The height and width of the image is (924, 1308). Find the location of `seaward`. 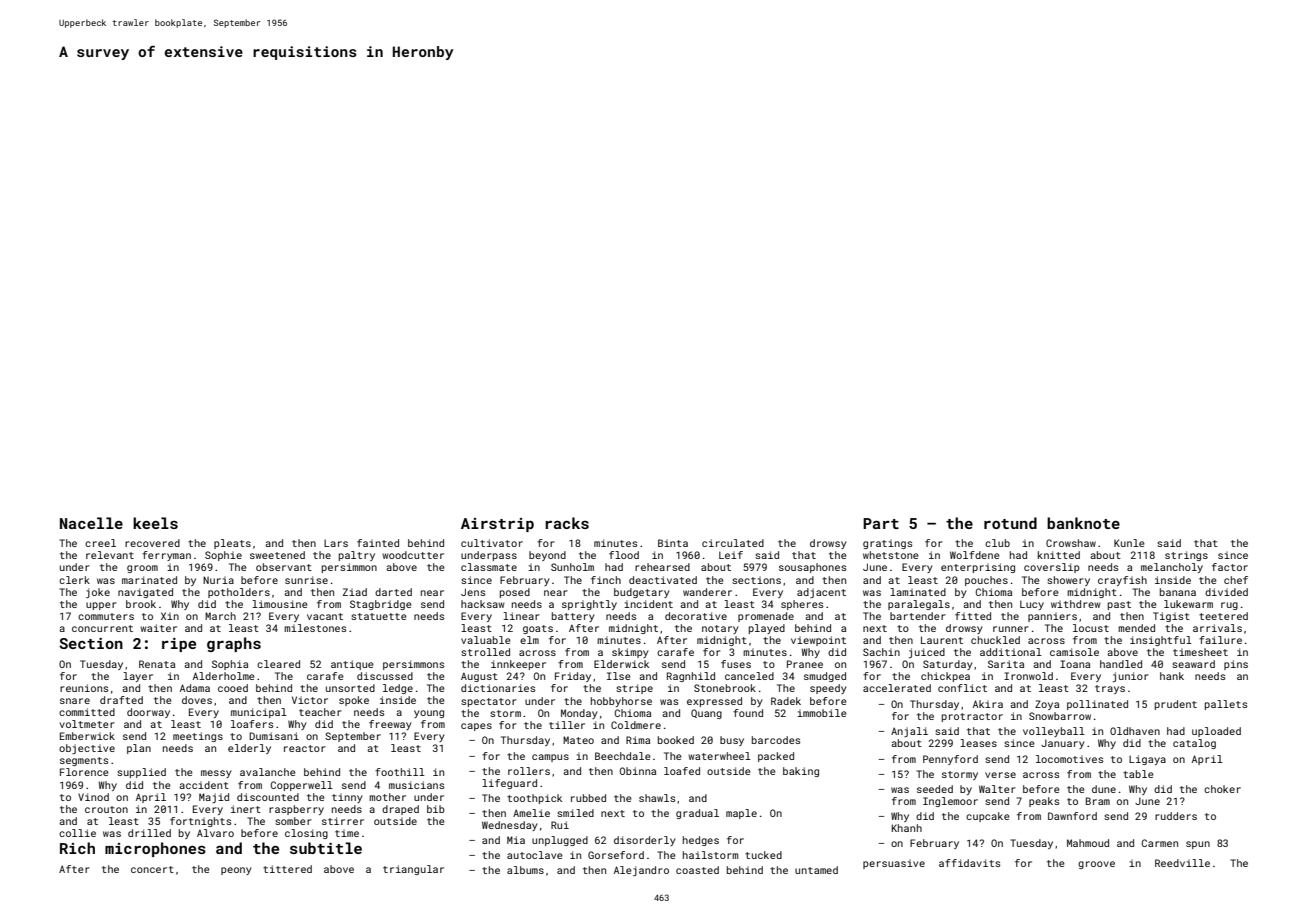

seaward is located at coordinates (1193, 664).
